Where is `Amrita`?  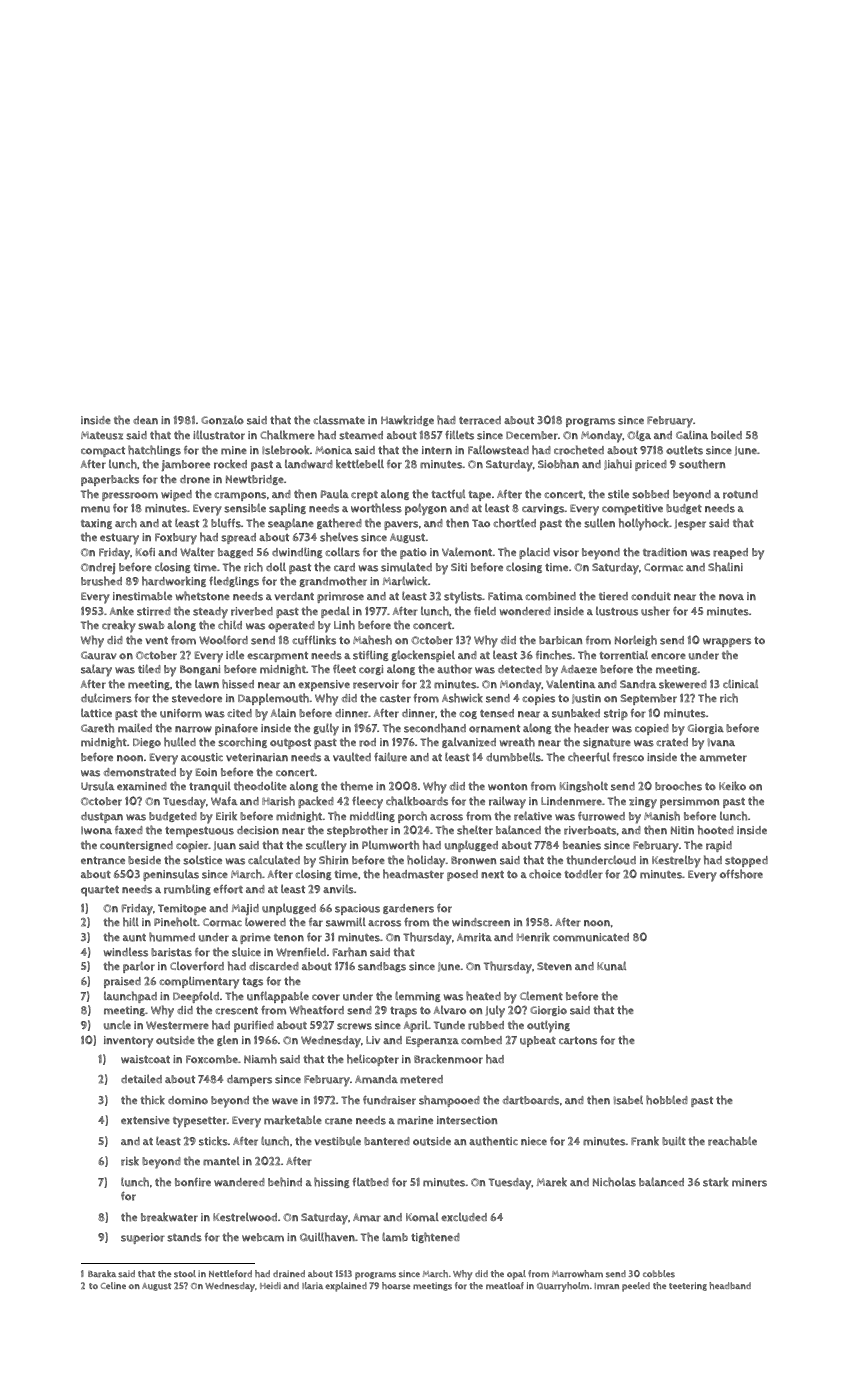 Amrita is located at coordinates (474, 937).
